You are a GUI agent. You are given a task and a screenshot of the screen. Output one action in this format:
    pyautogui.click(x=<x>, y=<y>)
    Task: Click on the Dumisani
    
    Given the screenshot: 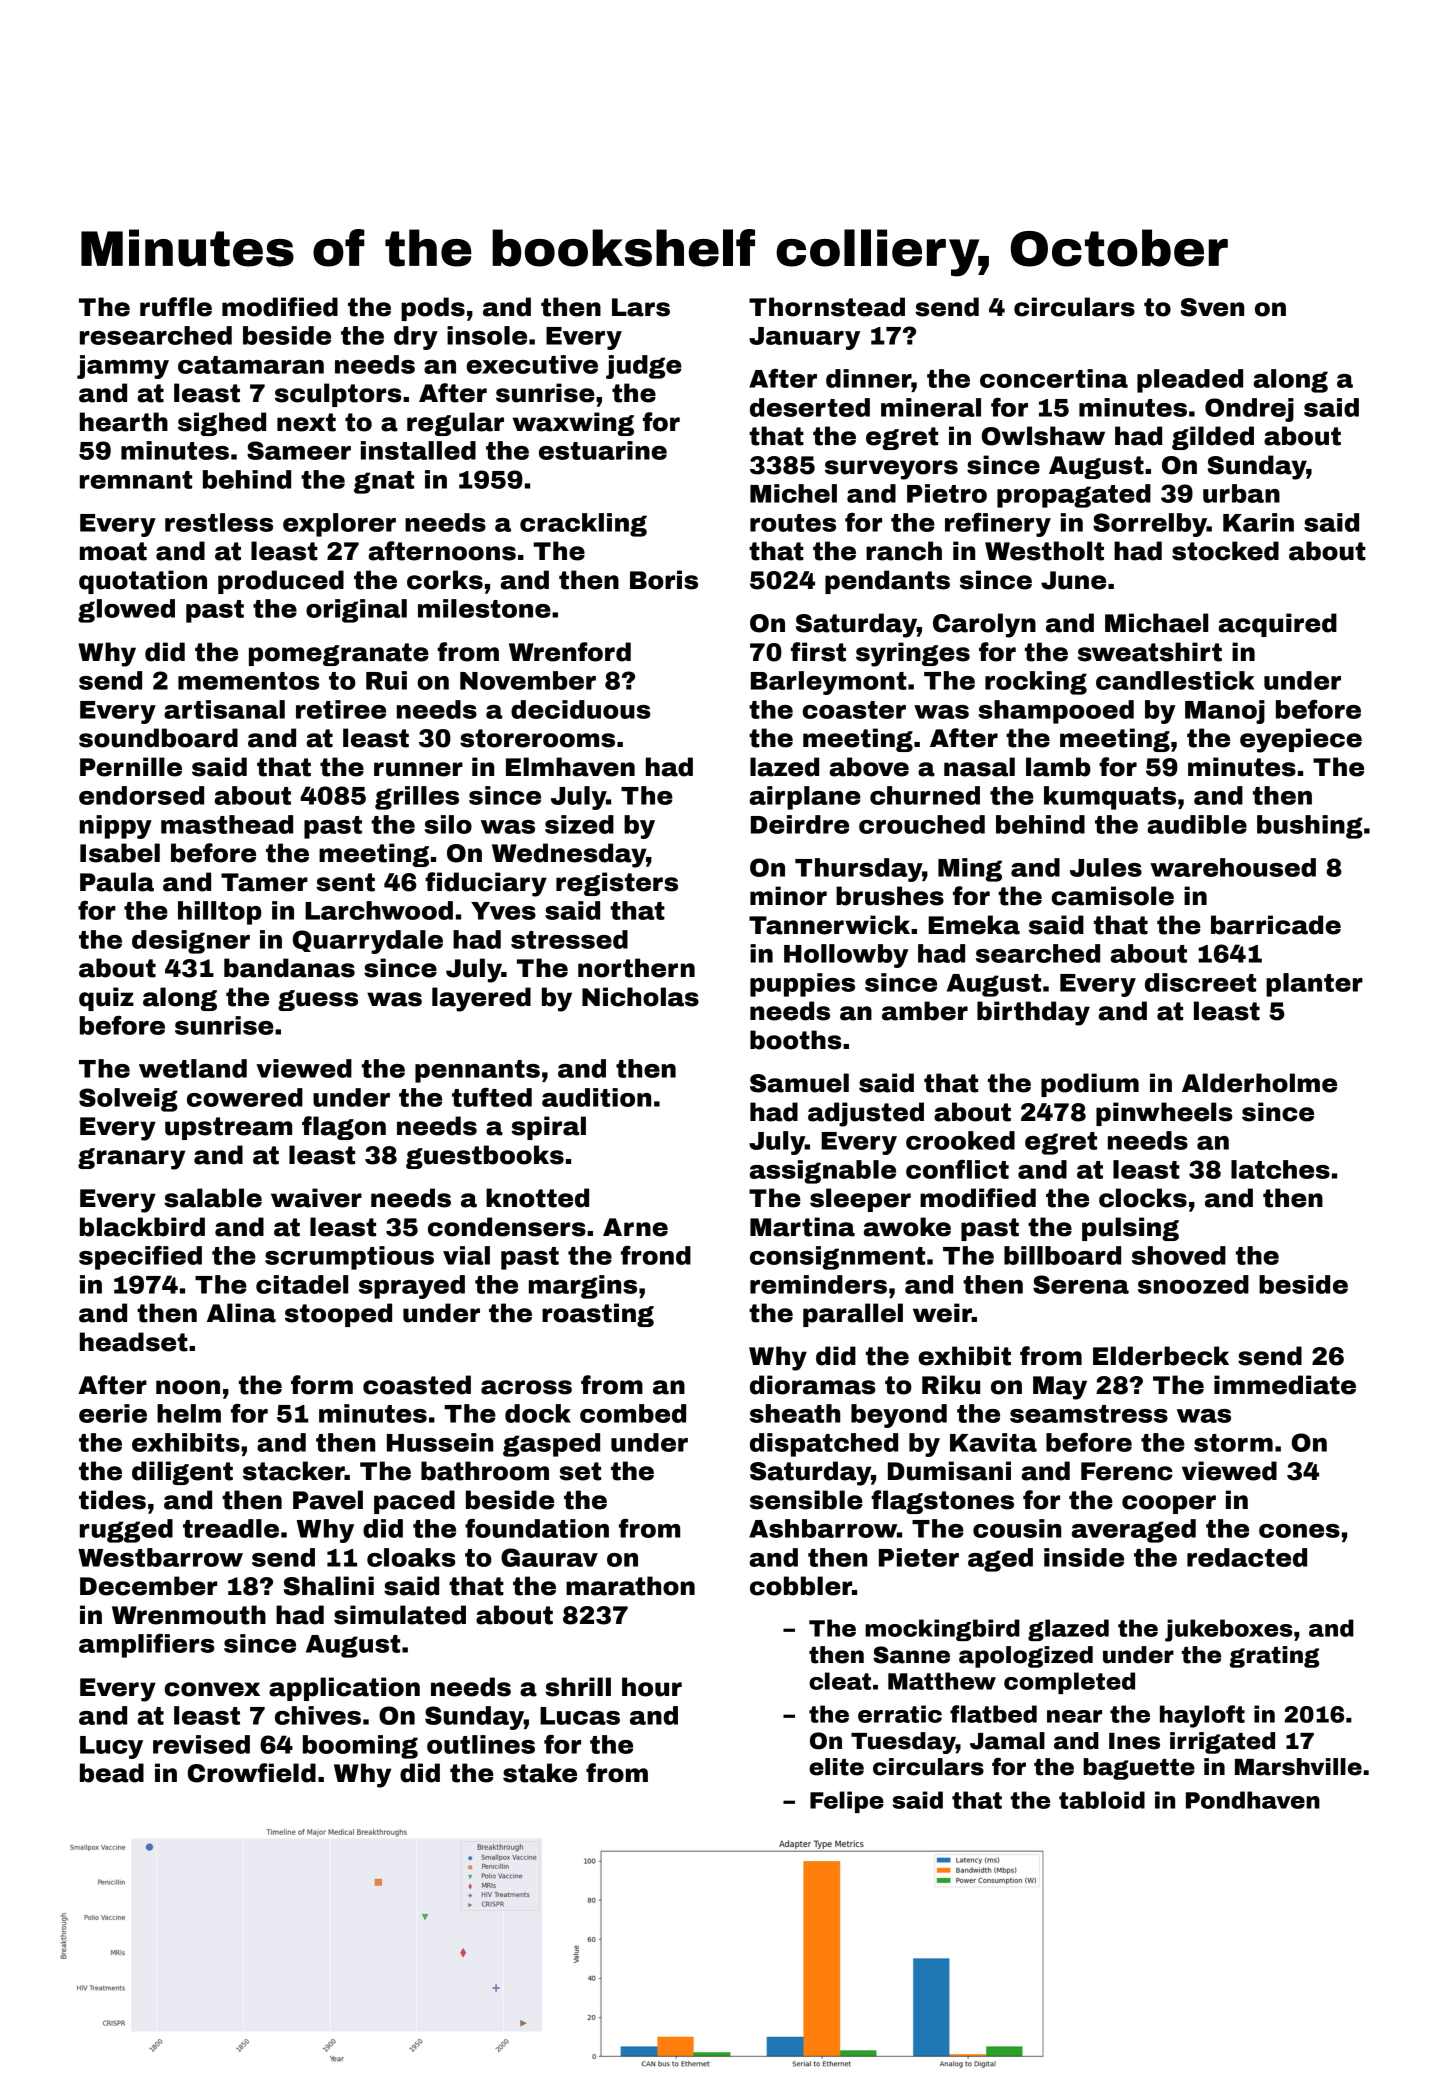 What is the action you would take?
    pyautogui.click(x=949, y=1471)
